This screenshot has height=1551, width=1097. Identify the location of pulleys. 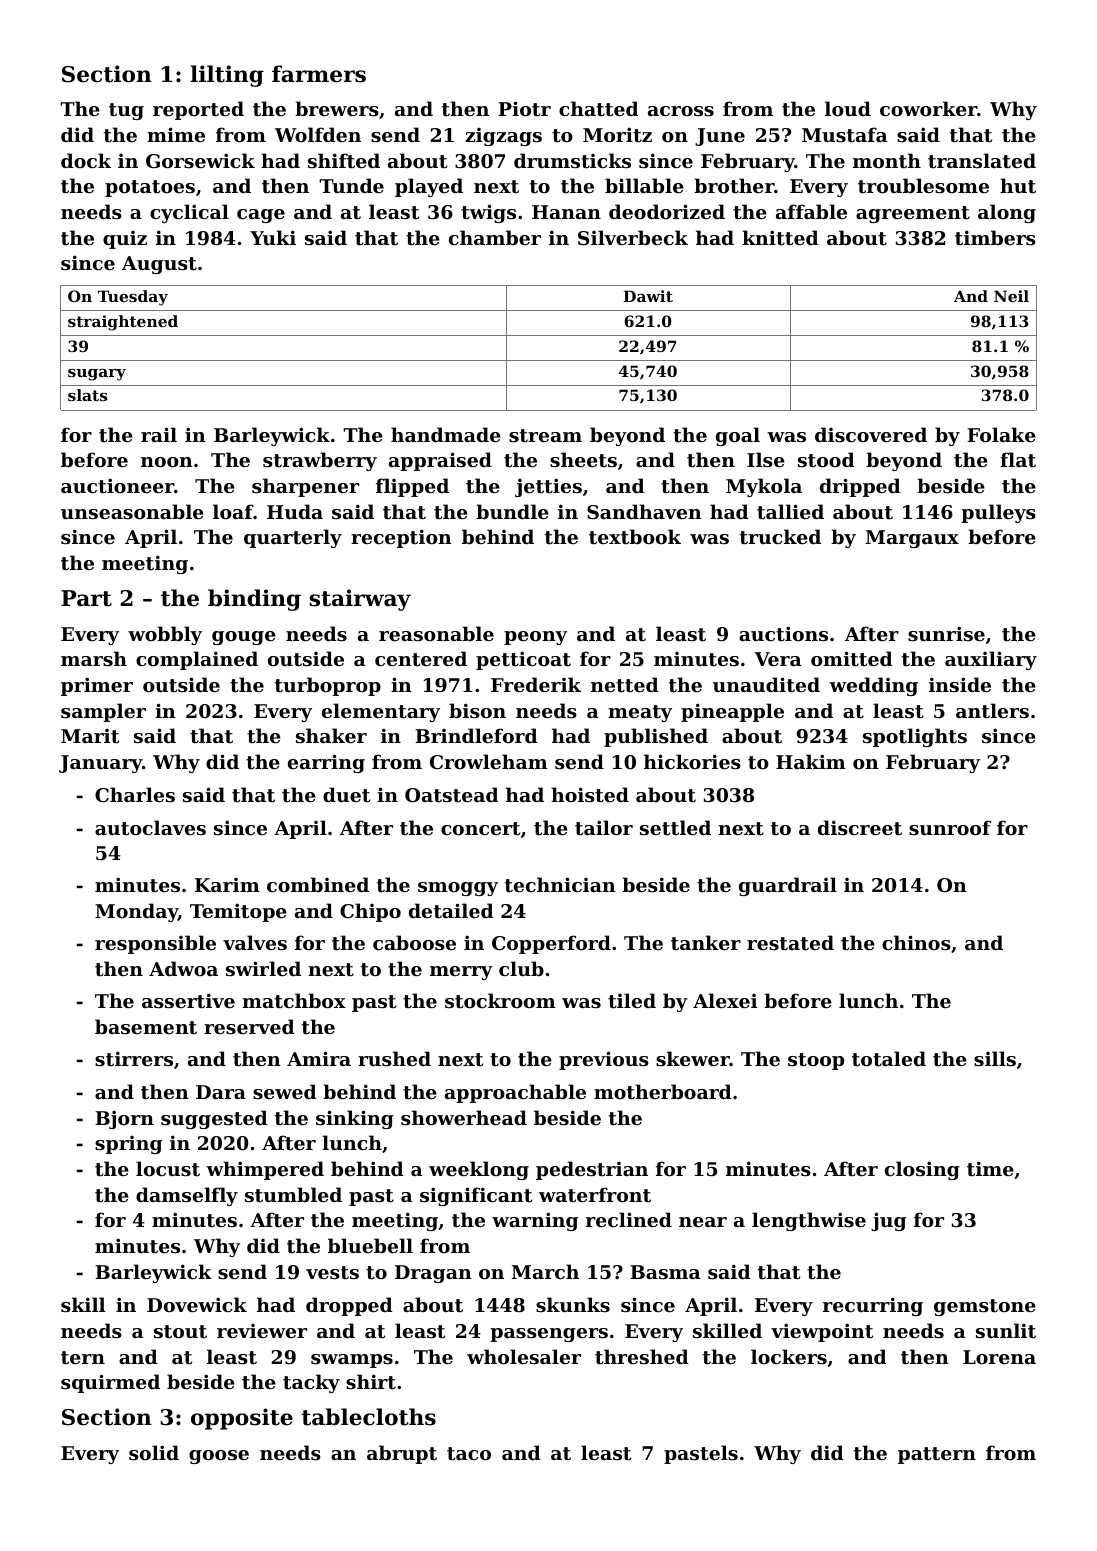
(998, 513).
